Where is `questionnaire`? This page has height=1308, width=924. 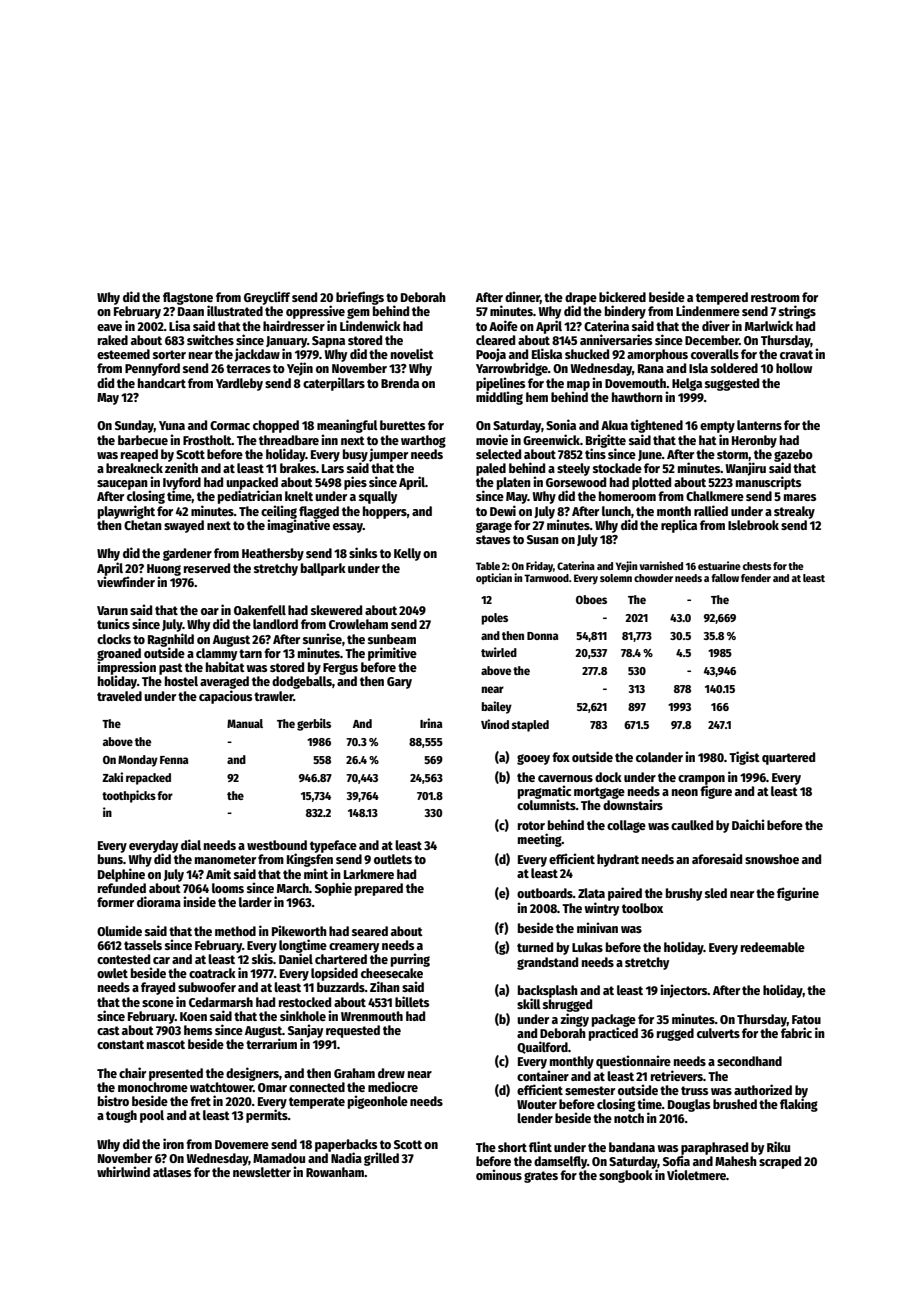 questionnaire is located at coordinates (633, 1062).
